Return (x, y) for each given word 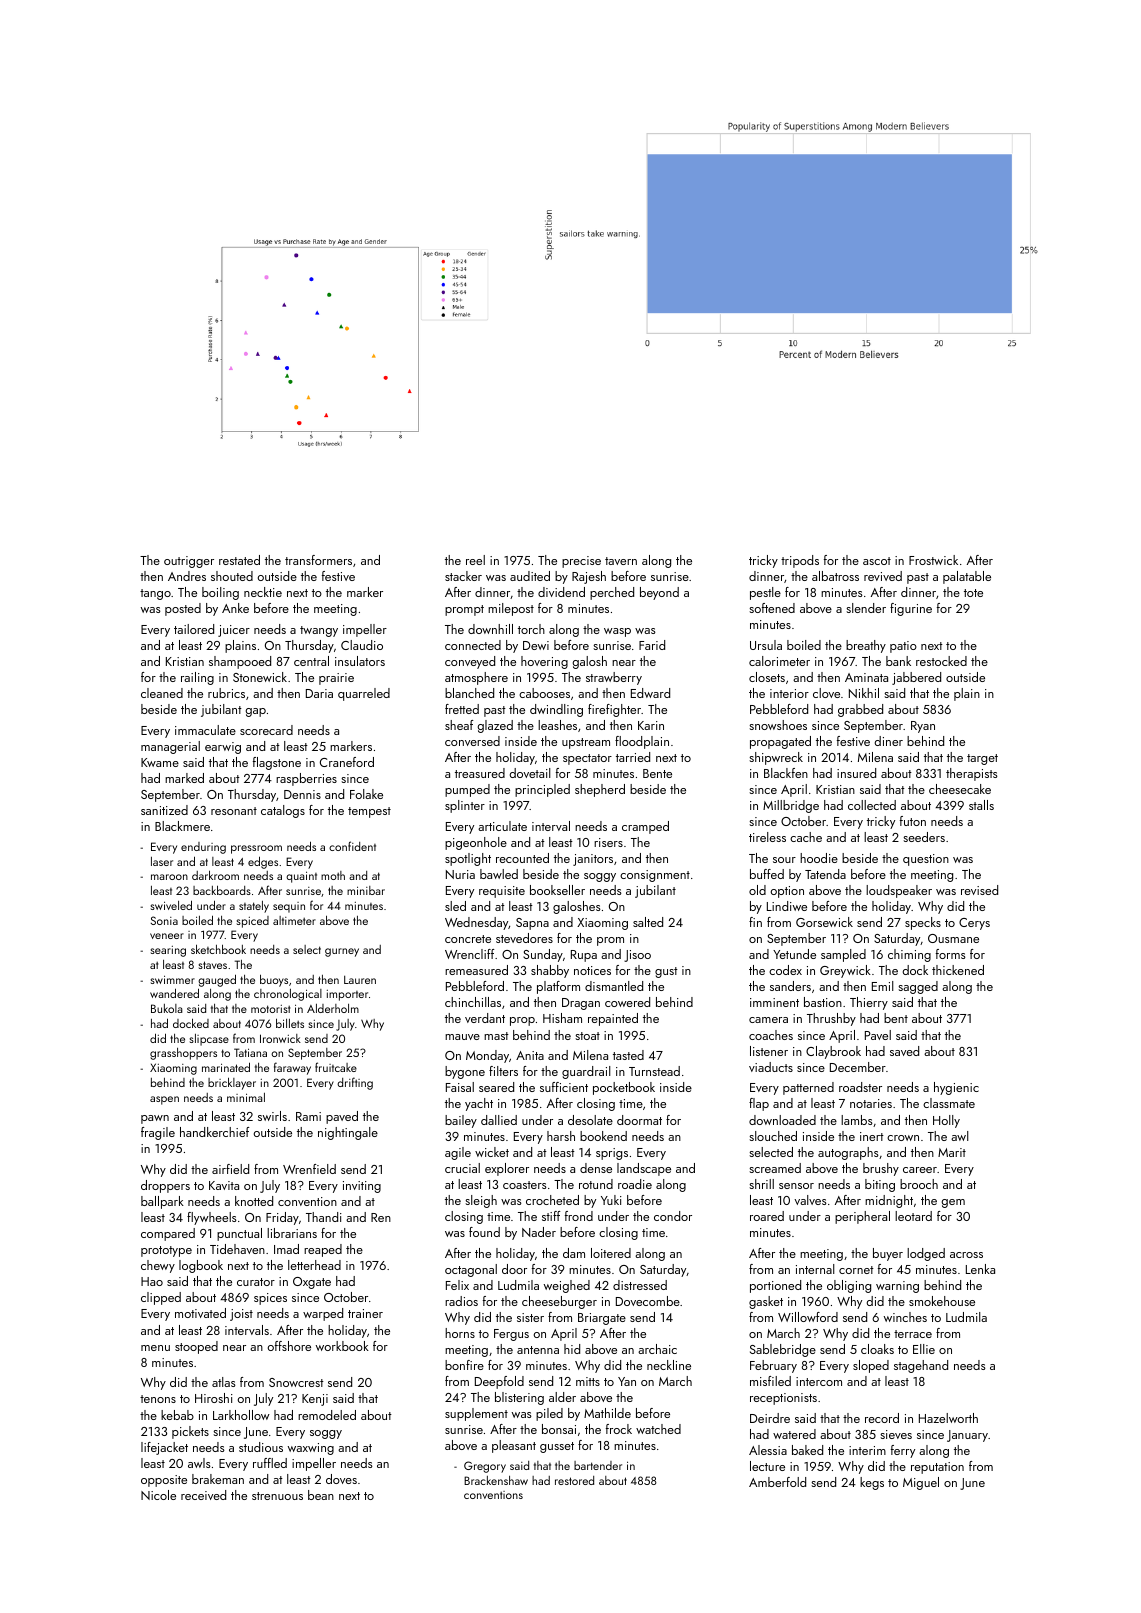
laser (162, 861)
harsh (561, 1136)
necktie (263, 592)
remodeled (327, 1415)
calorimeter (779, 661)
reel (475, 560)
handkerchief (215, 1132)
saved (904, 1051)
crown (903, 1138)
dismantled (614, 986)
